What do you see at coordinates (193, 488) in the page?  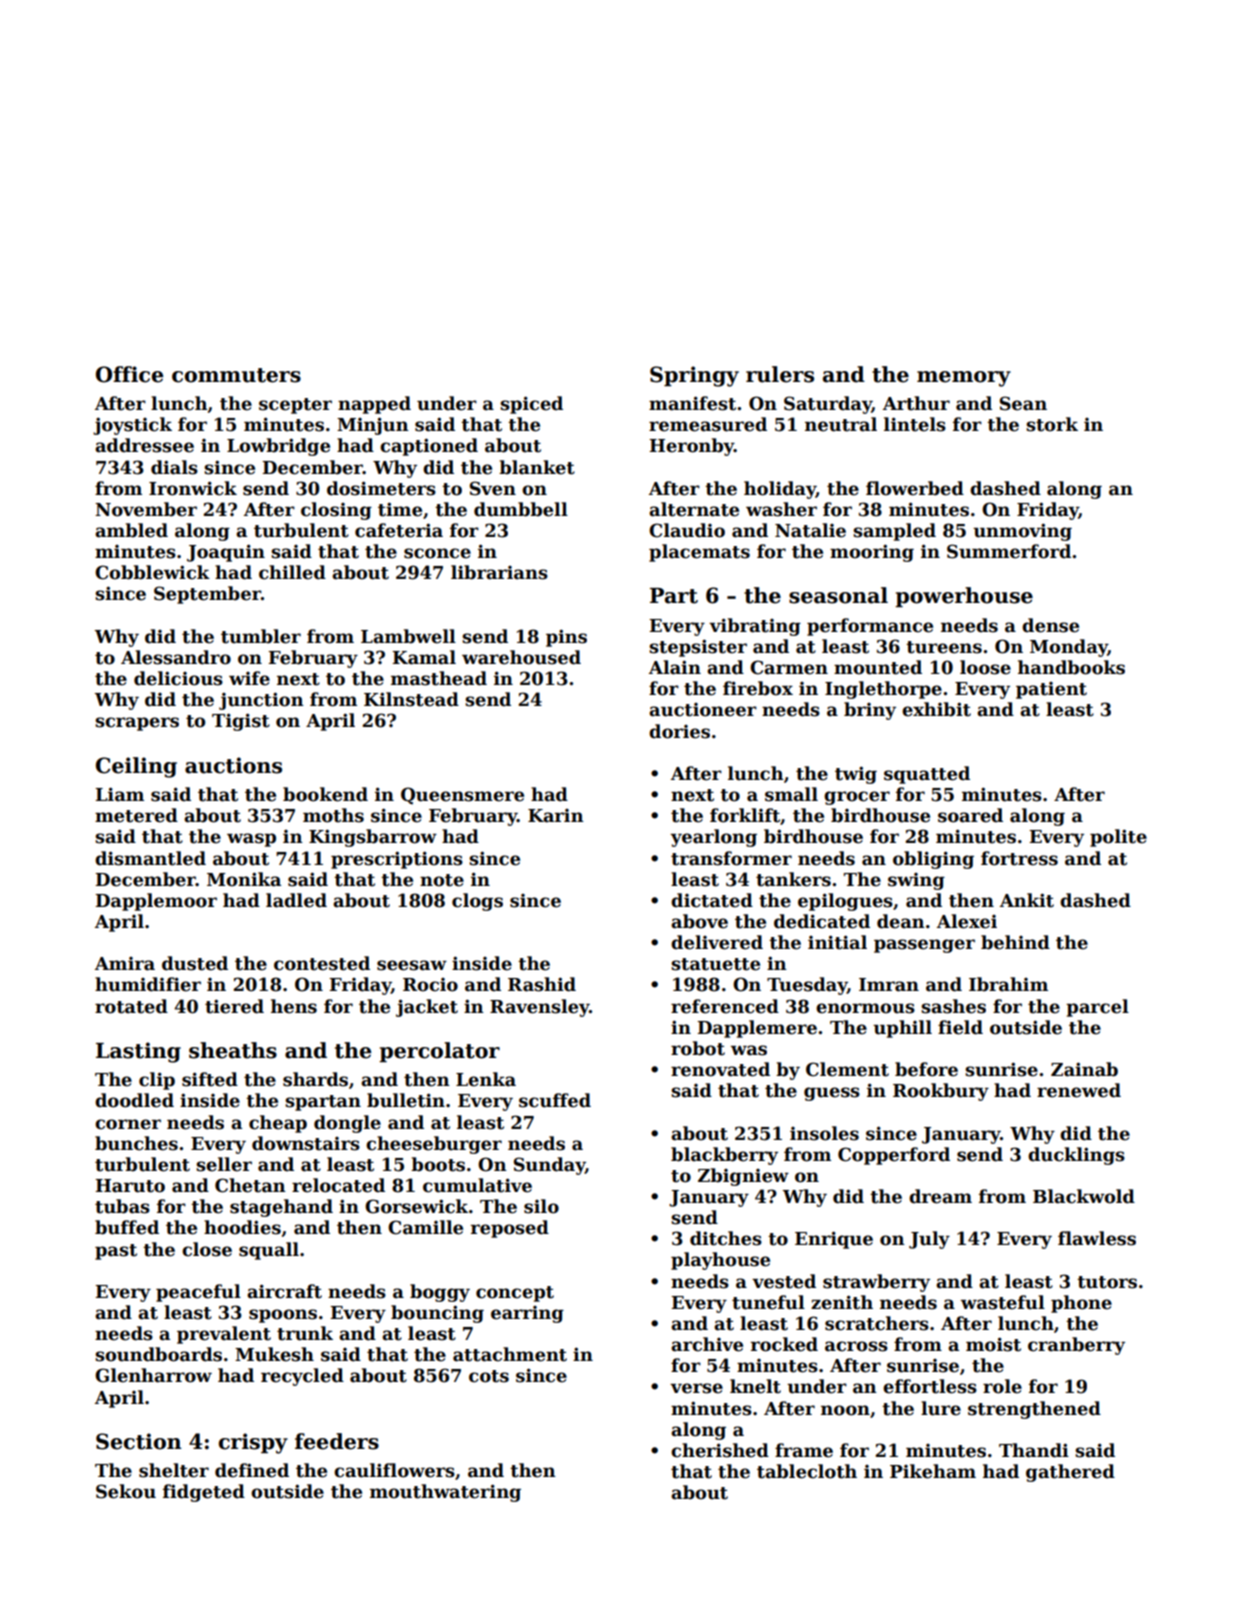 I see `Ironwick` at bounding box center [193, 488].
